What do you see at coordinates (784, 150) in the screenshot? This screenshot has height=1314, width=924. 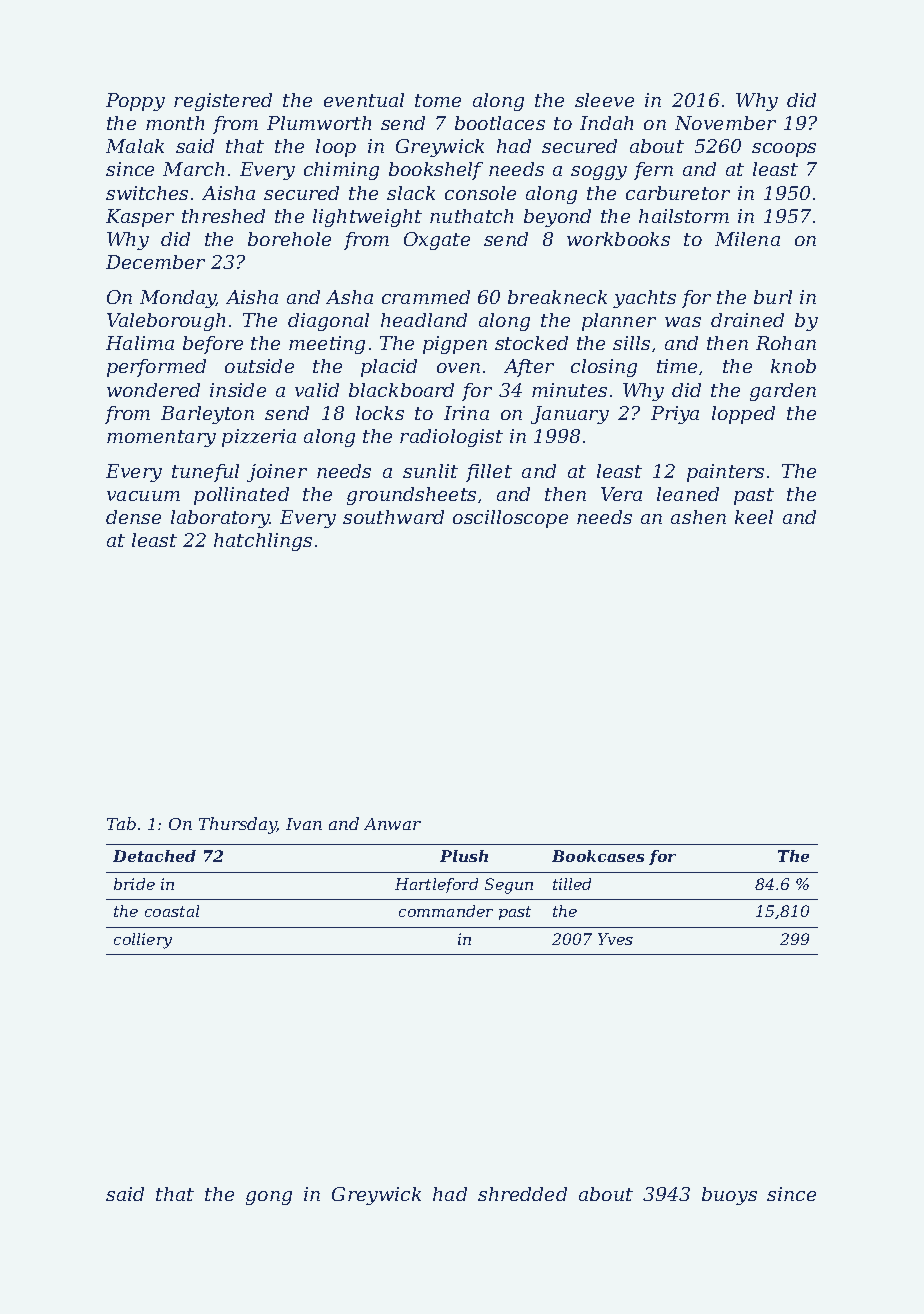 I see `scoops` at bounding box center [784, 150].
